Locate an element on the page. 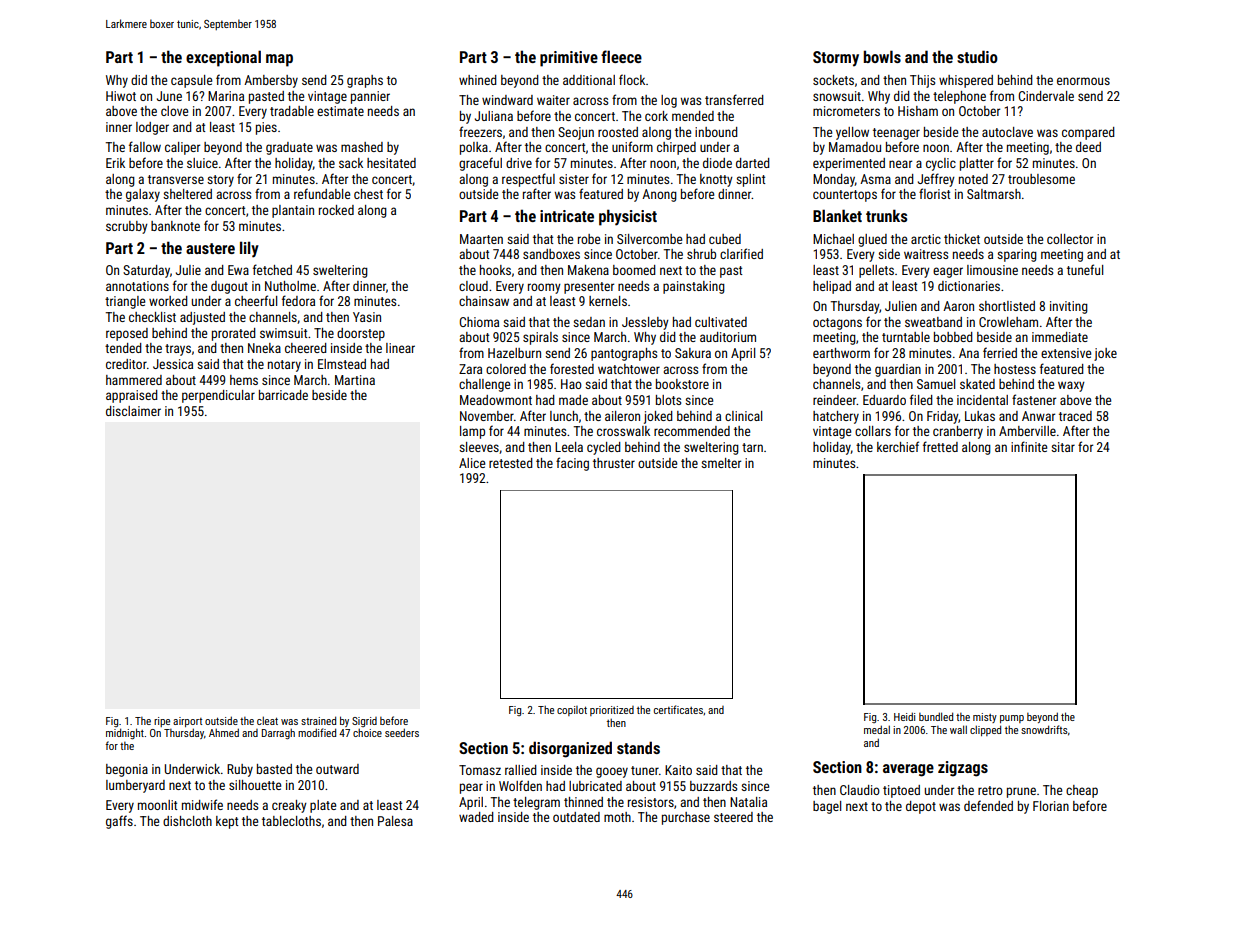 Image resolution: width=1233 pixels, height=952 pixels. exceptional is located at coordinates (223, 58).
